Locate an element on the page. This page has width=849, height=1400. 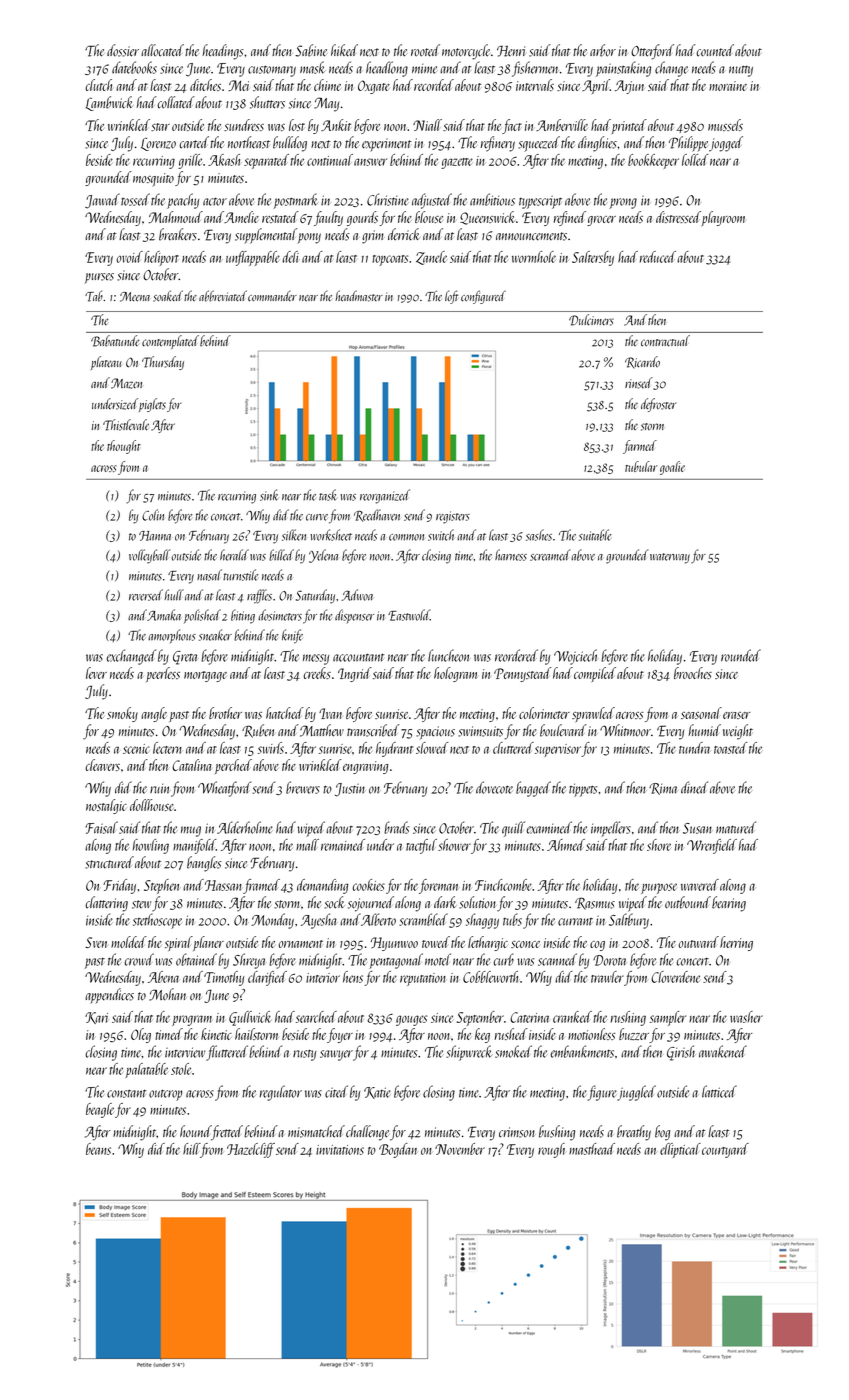
headings is located at coordinates (223, 52).
